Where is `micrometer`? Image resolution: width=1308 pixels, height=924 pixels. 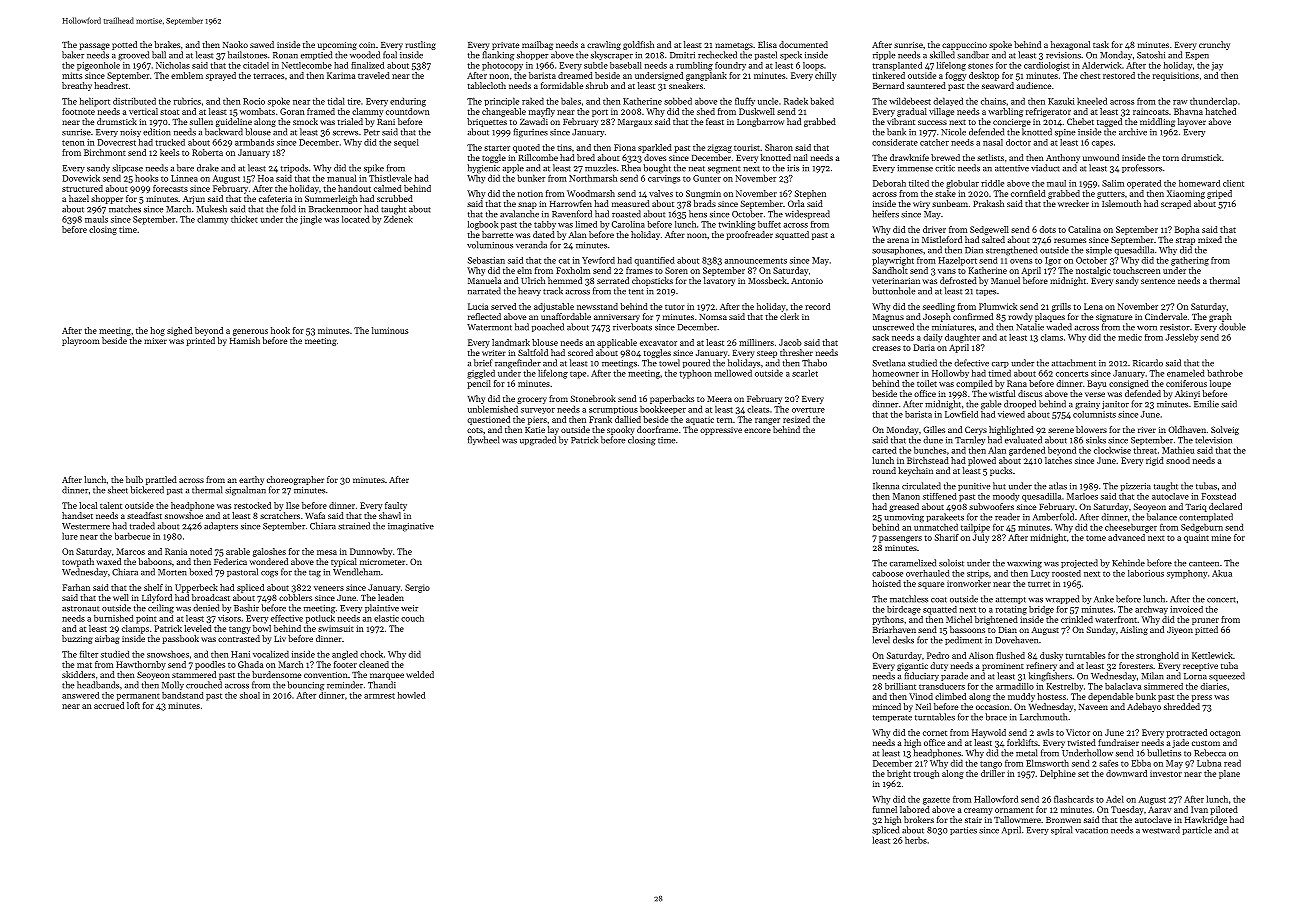 micrometer is located at coordinates (382, 562).
